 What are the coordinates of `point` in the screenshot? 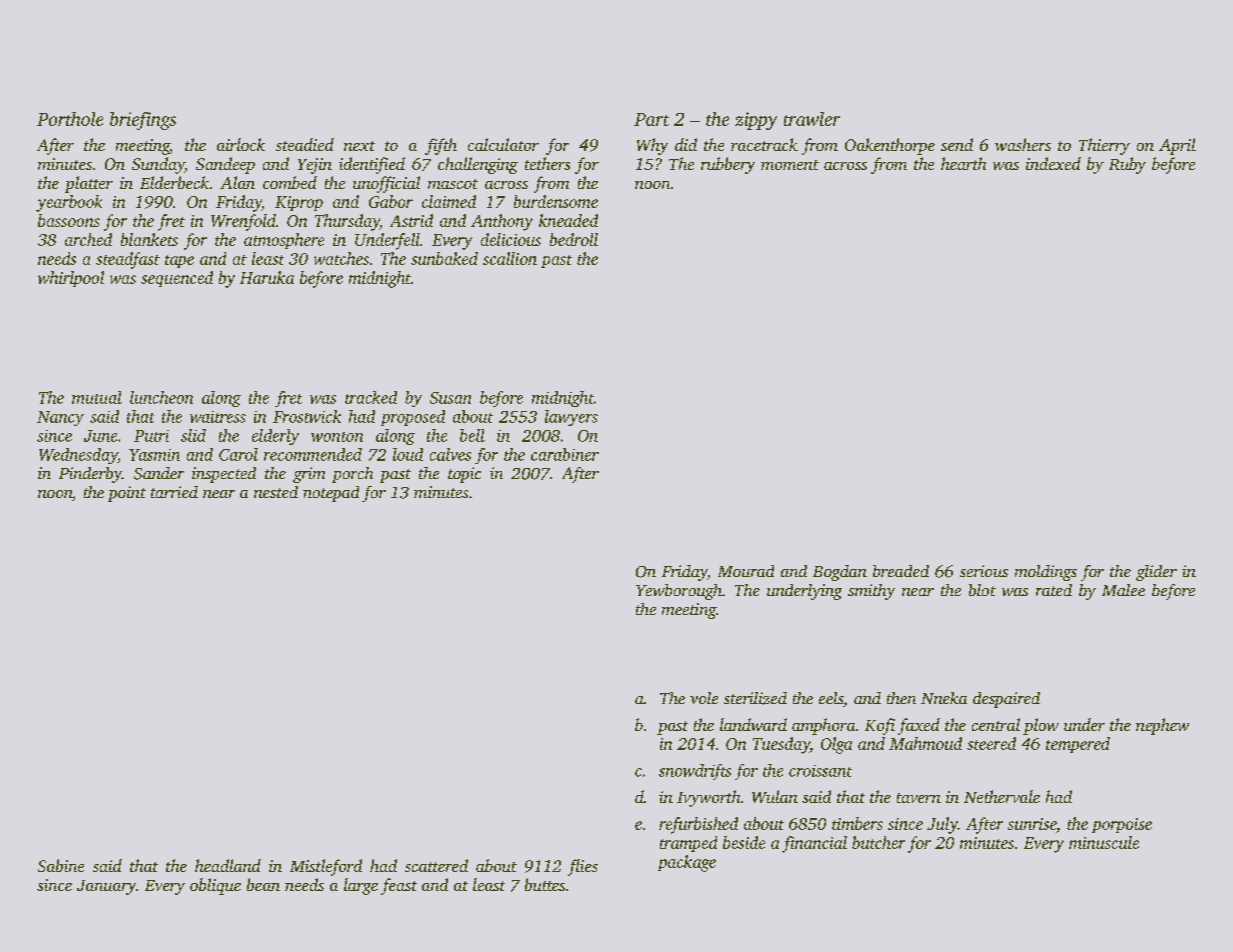 It's located at (127, 494).
